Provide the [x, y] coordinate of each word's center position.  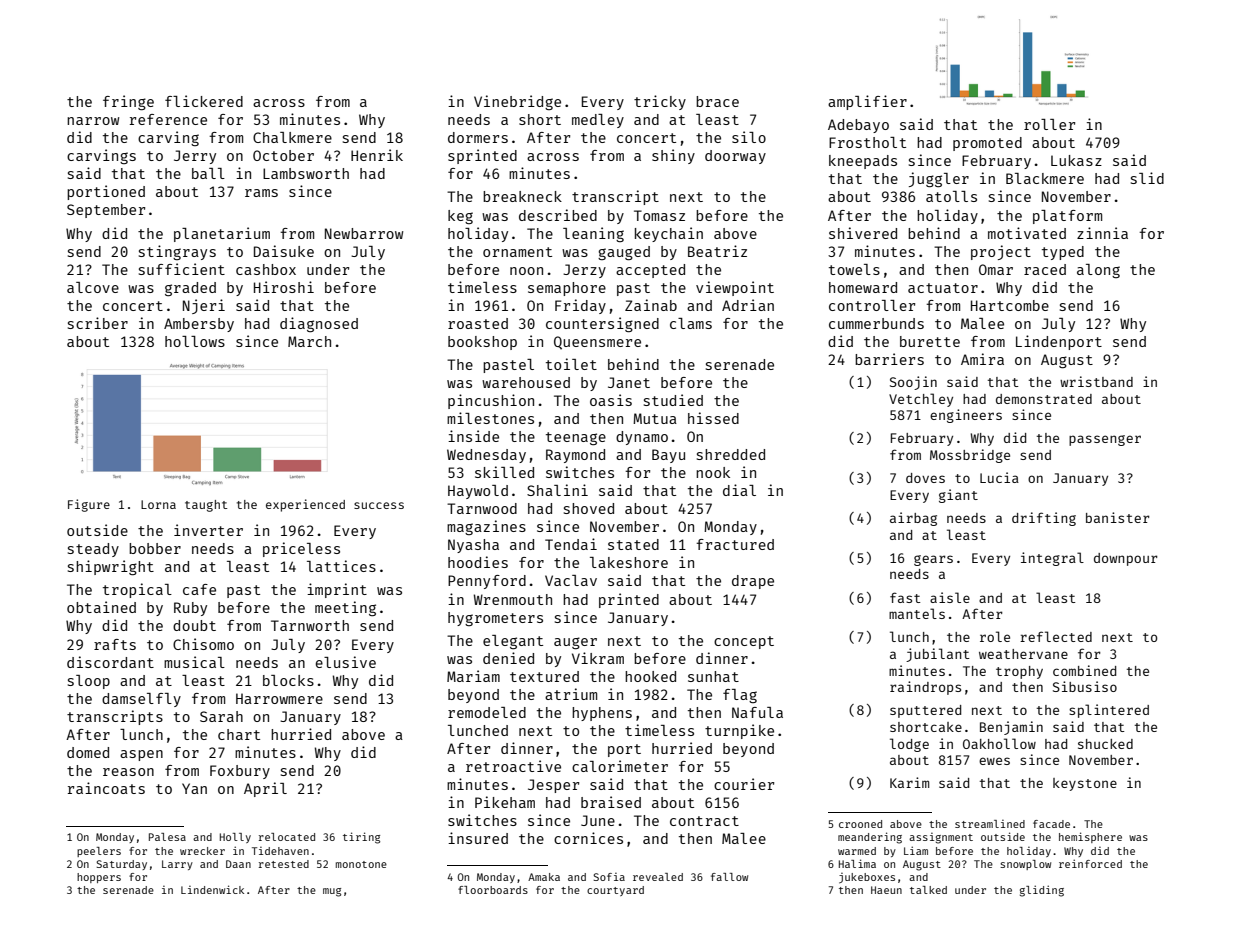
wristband [1096, 381]
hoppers [99, 878]
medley [598, 121]
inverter [208, 530]
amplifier [867, 102]
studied [673, 400]
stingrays [177, 252]
